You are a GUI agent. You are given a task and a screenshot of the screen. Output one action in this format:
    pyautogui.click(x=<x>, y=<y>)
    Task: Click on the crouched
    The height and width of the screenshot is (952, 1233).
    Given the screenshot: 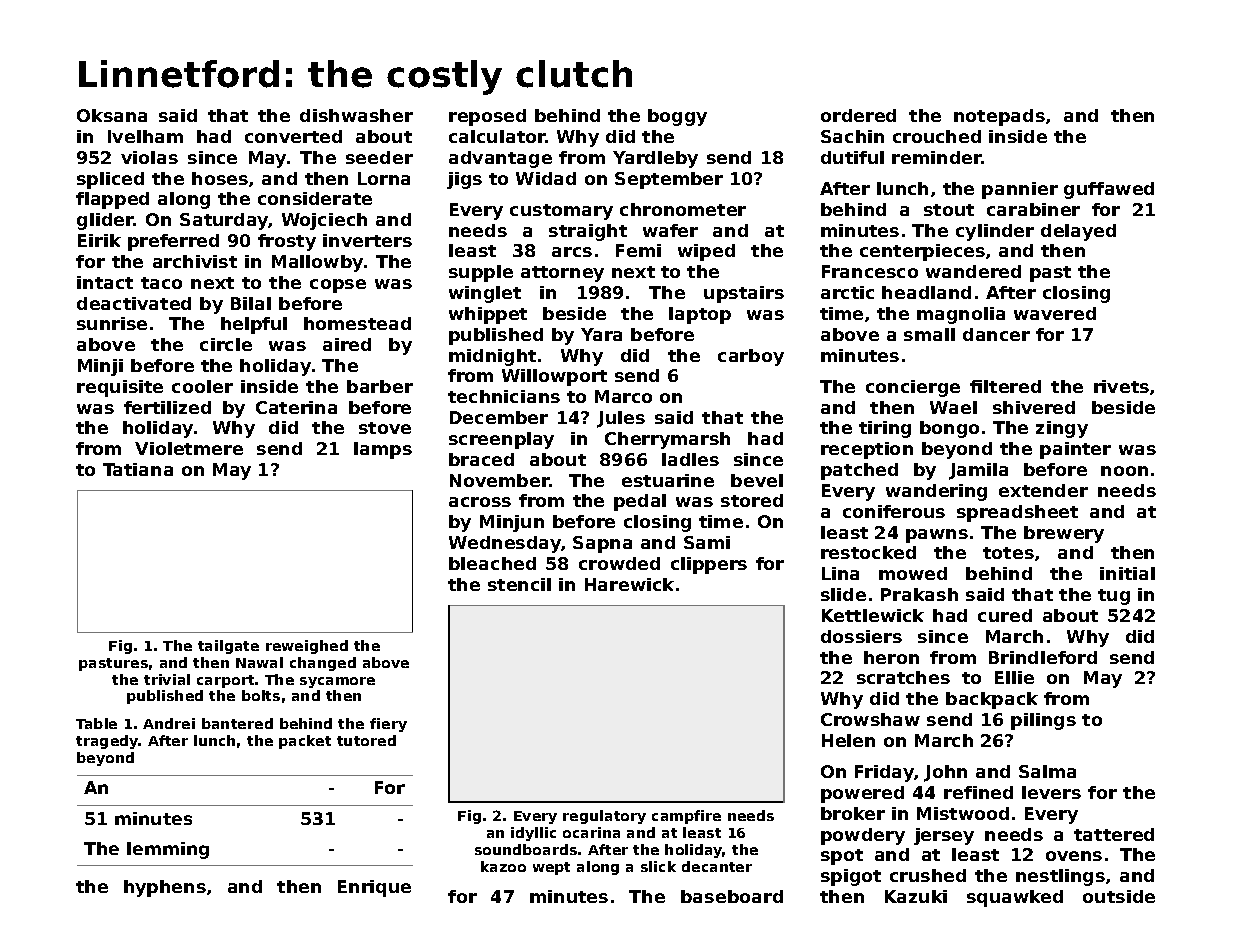 What is the action you would take?
    pyautogui.click(x=937, y=136)
